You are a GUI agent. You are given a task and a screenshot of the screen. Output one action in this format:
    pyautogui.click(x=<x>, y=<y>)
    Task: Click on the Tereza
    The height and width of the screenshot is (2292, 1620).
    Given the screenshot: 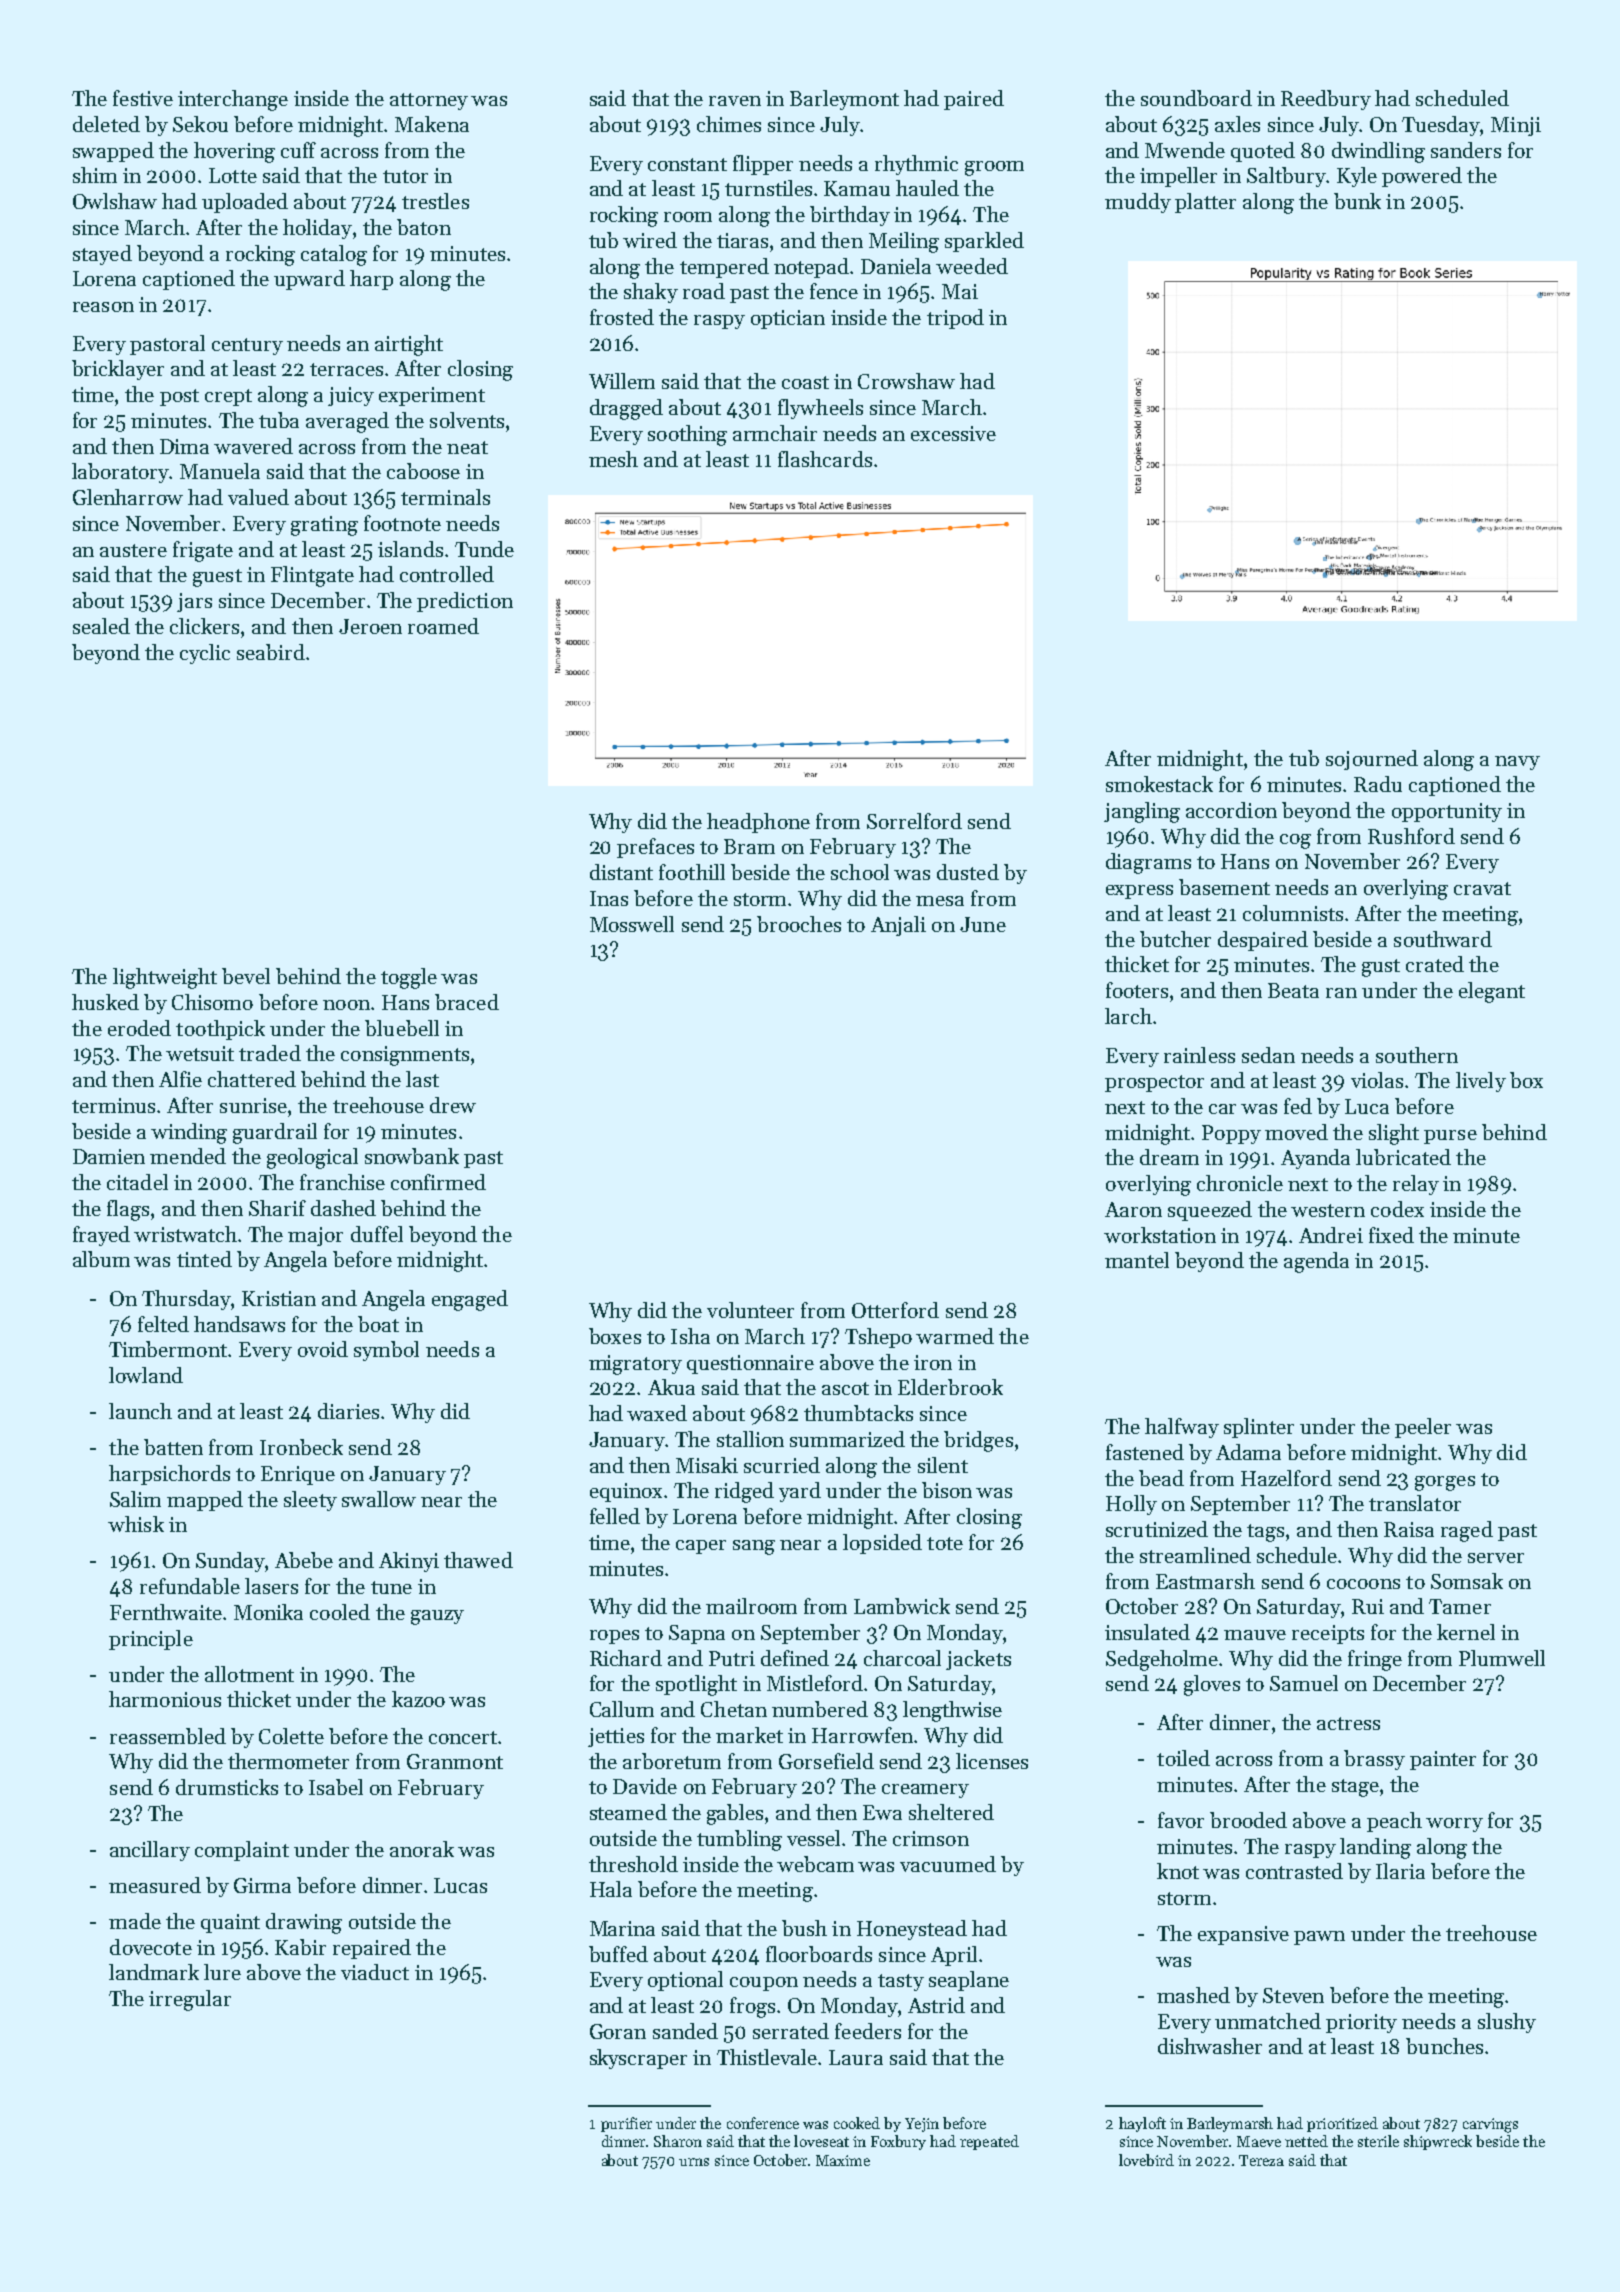 What is the action you would take?
    pyautogui.click(x=1261, y=2160)
